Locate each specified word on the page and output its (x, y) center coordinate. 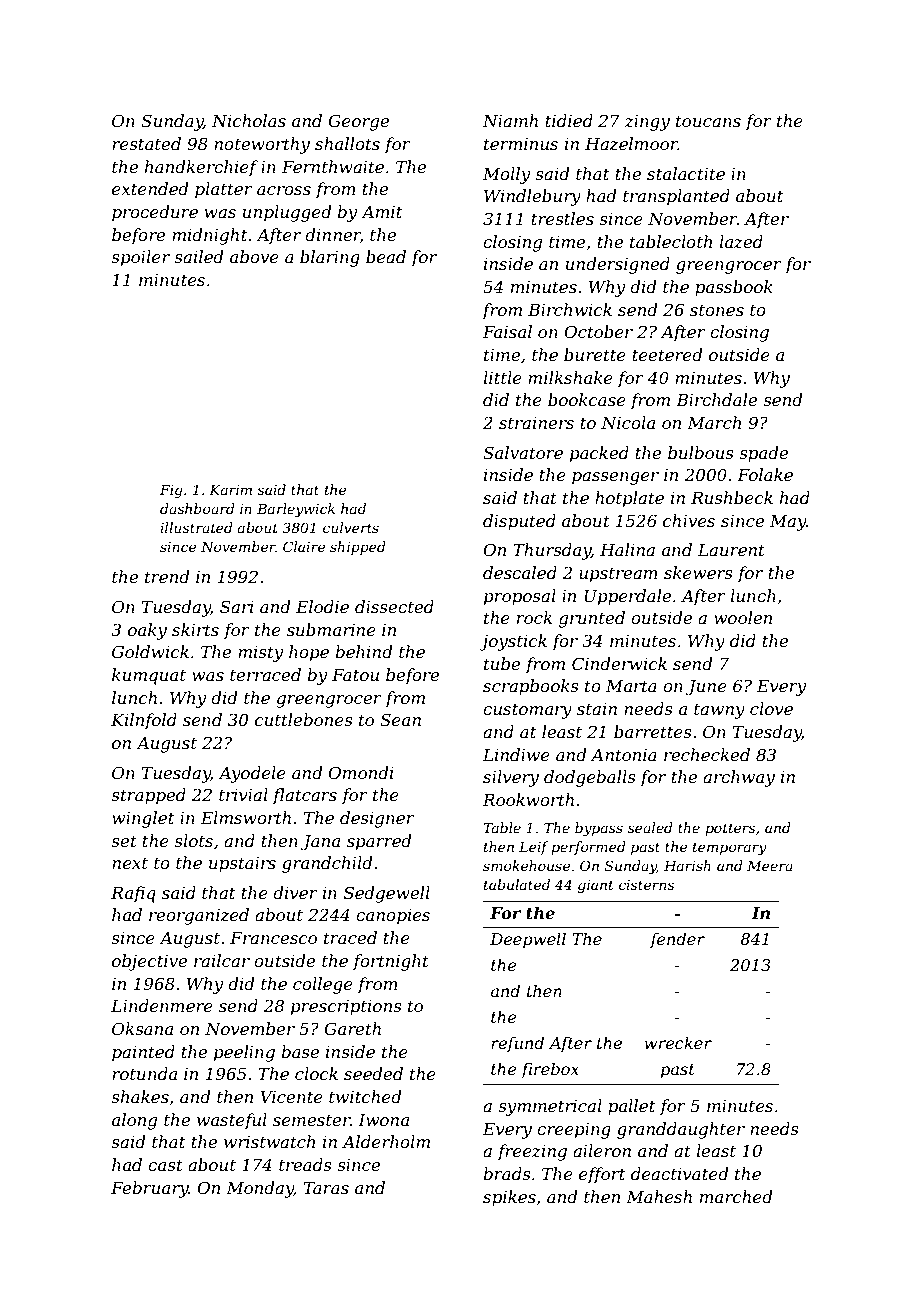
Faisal (507, 331)
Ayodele (252, 774)
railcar (222, 960)
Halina (627, 549)
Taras (326, 1188)
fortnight (391, 962)
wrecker (678, 1042)
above (254, 256)
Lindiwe (516, 754)
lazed (741, 242)
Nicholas (249, 120)
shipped (358, 548)
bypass (599, 829)
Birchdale (716, 399)
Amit (381, 212)
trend (167, 576)
